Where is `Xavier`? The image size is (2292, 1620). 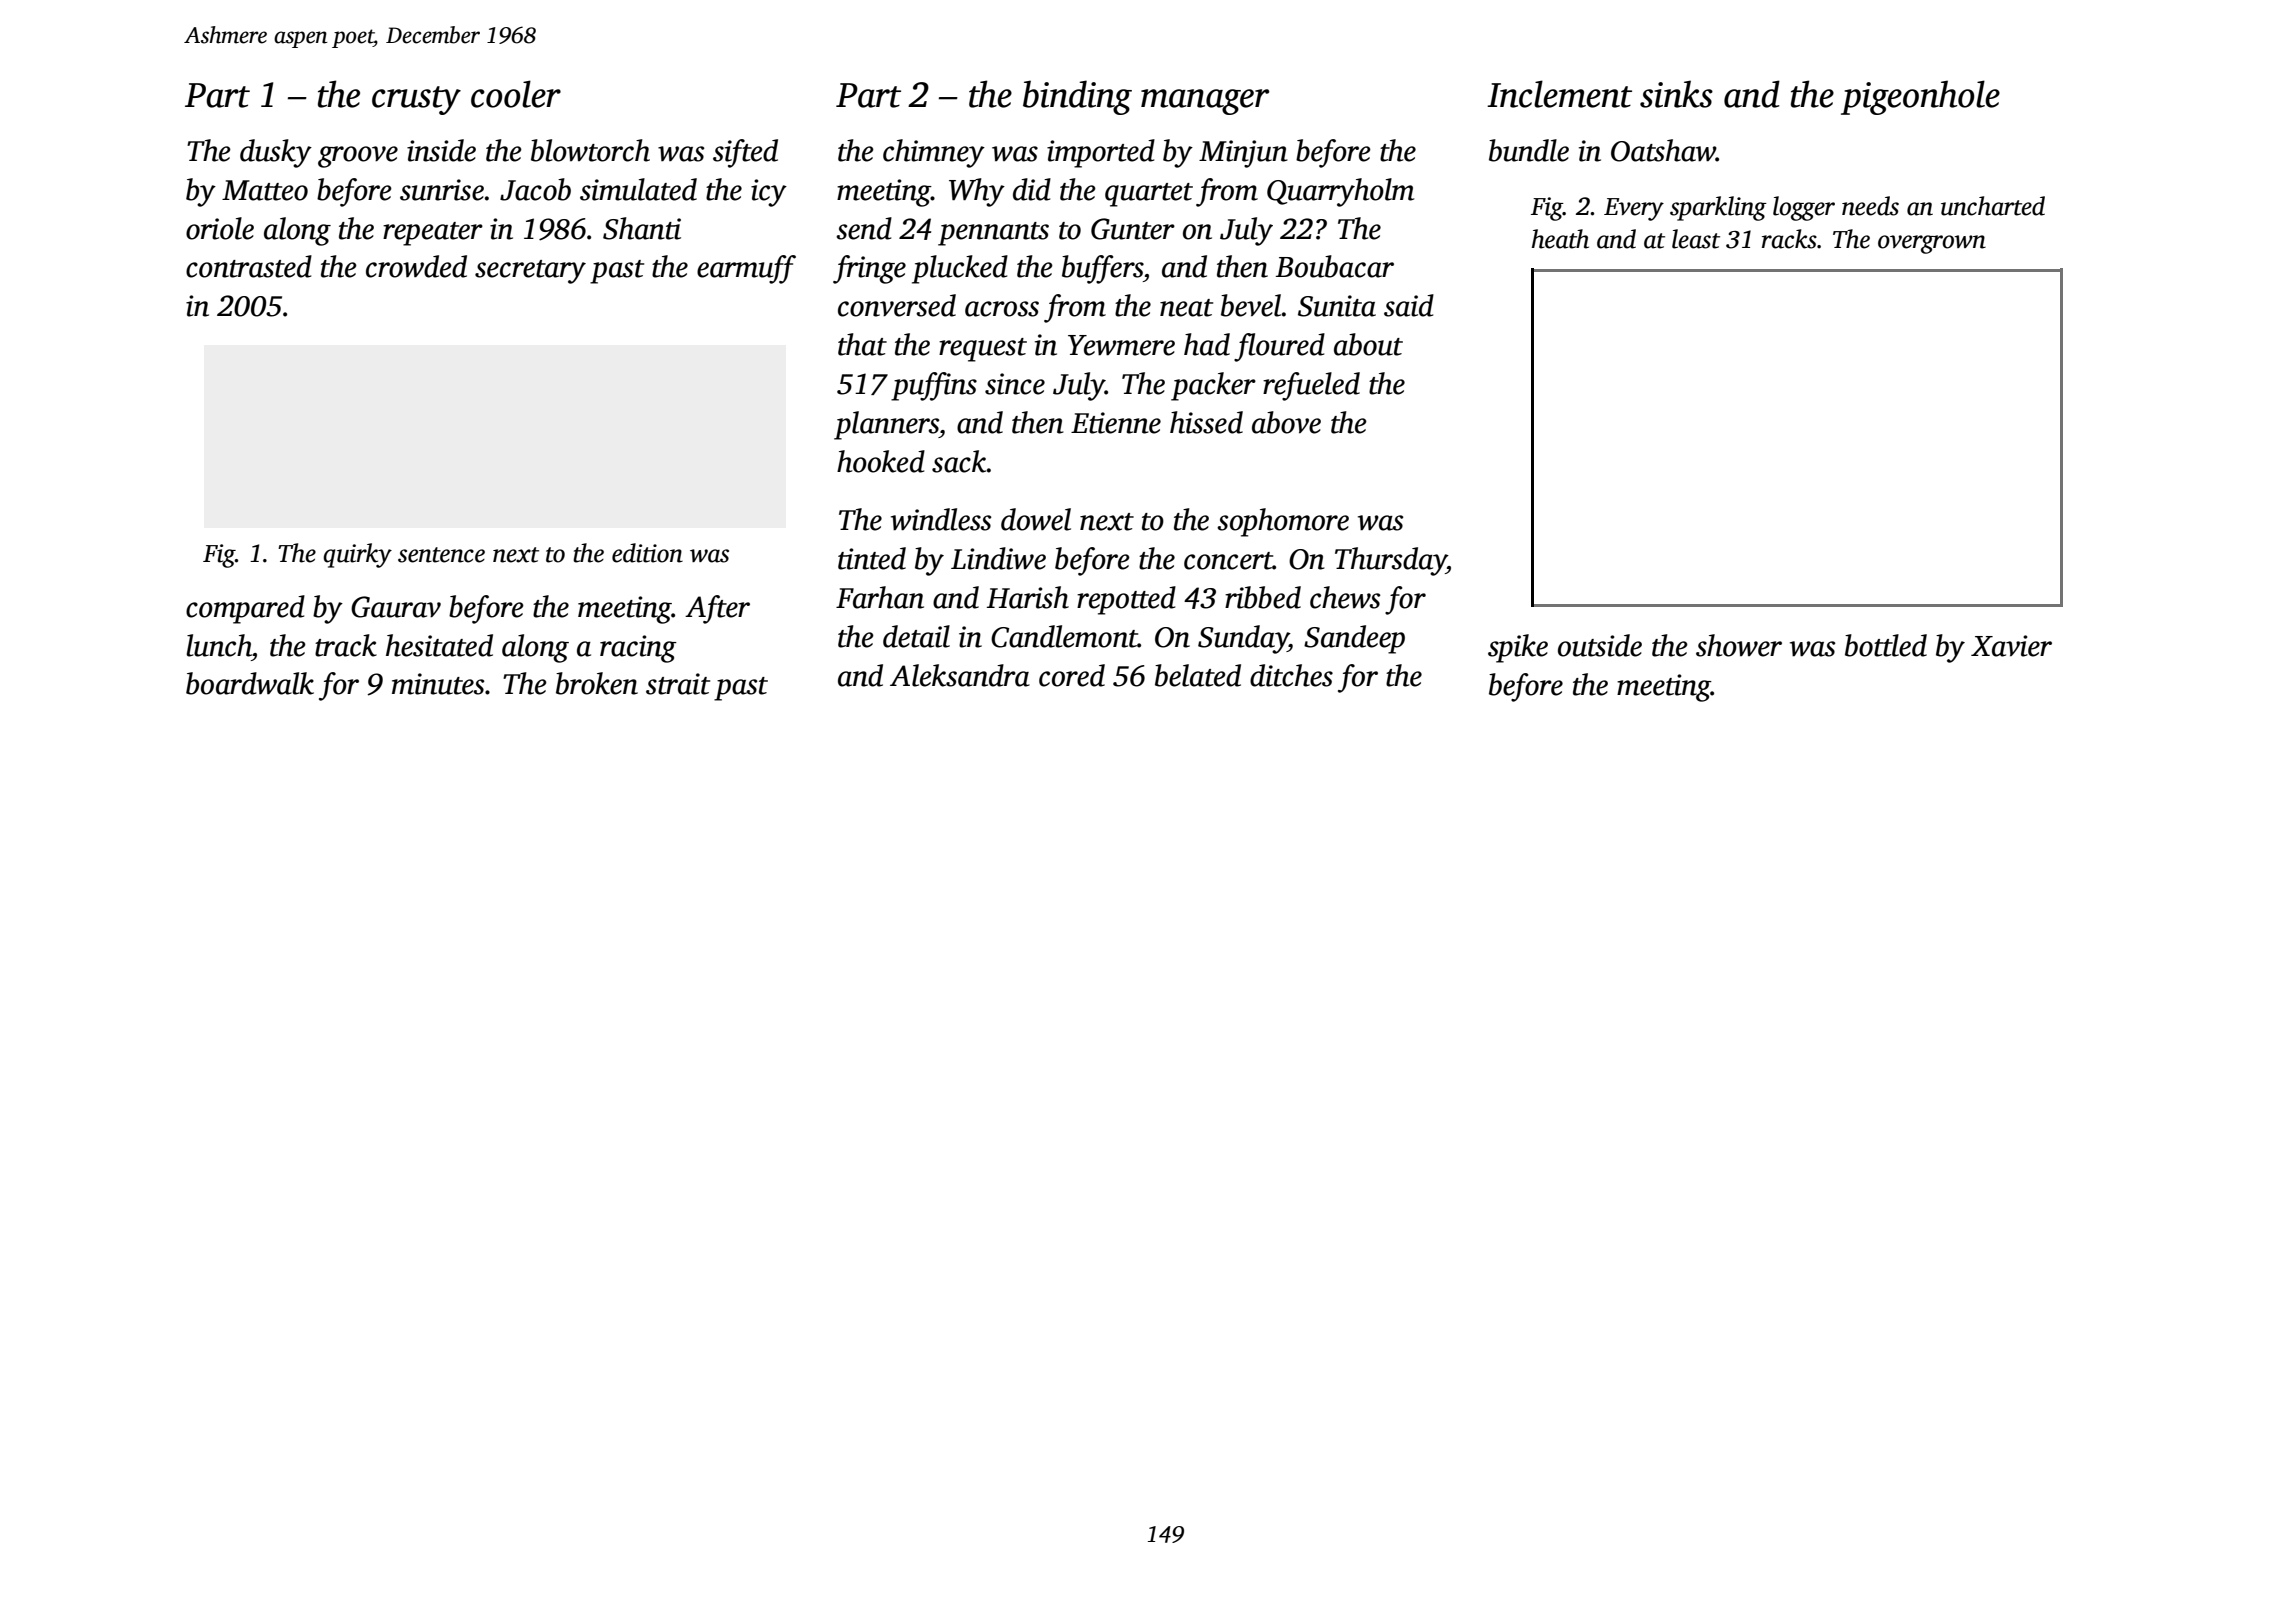
Xavier is located at coordinates (2011, 646).
